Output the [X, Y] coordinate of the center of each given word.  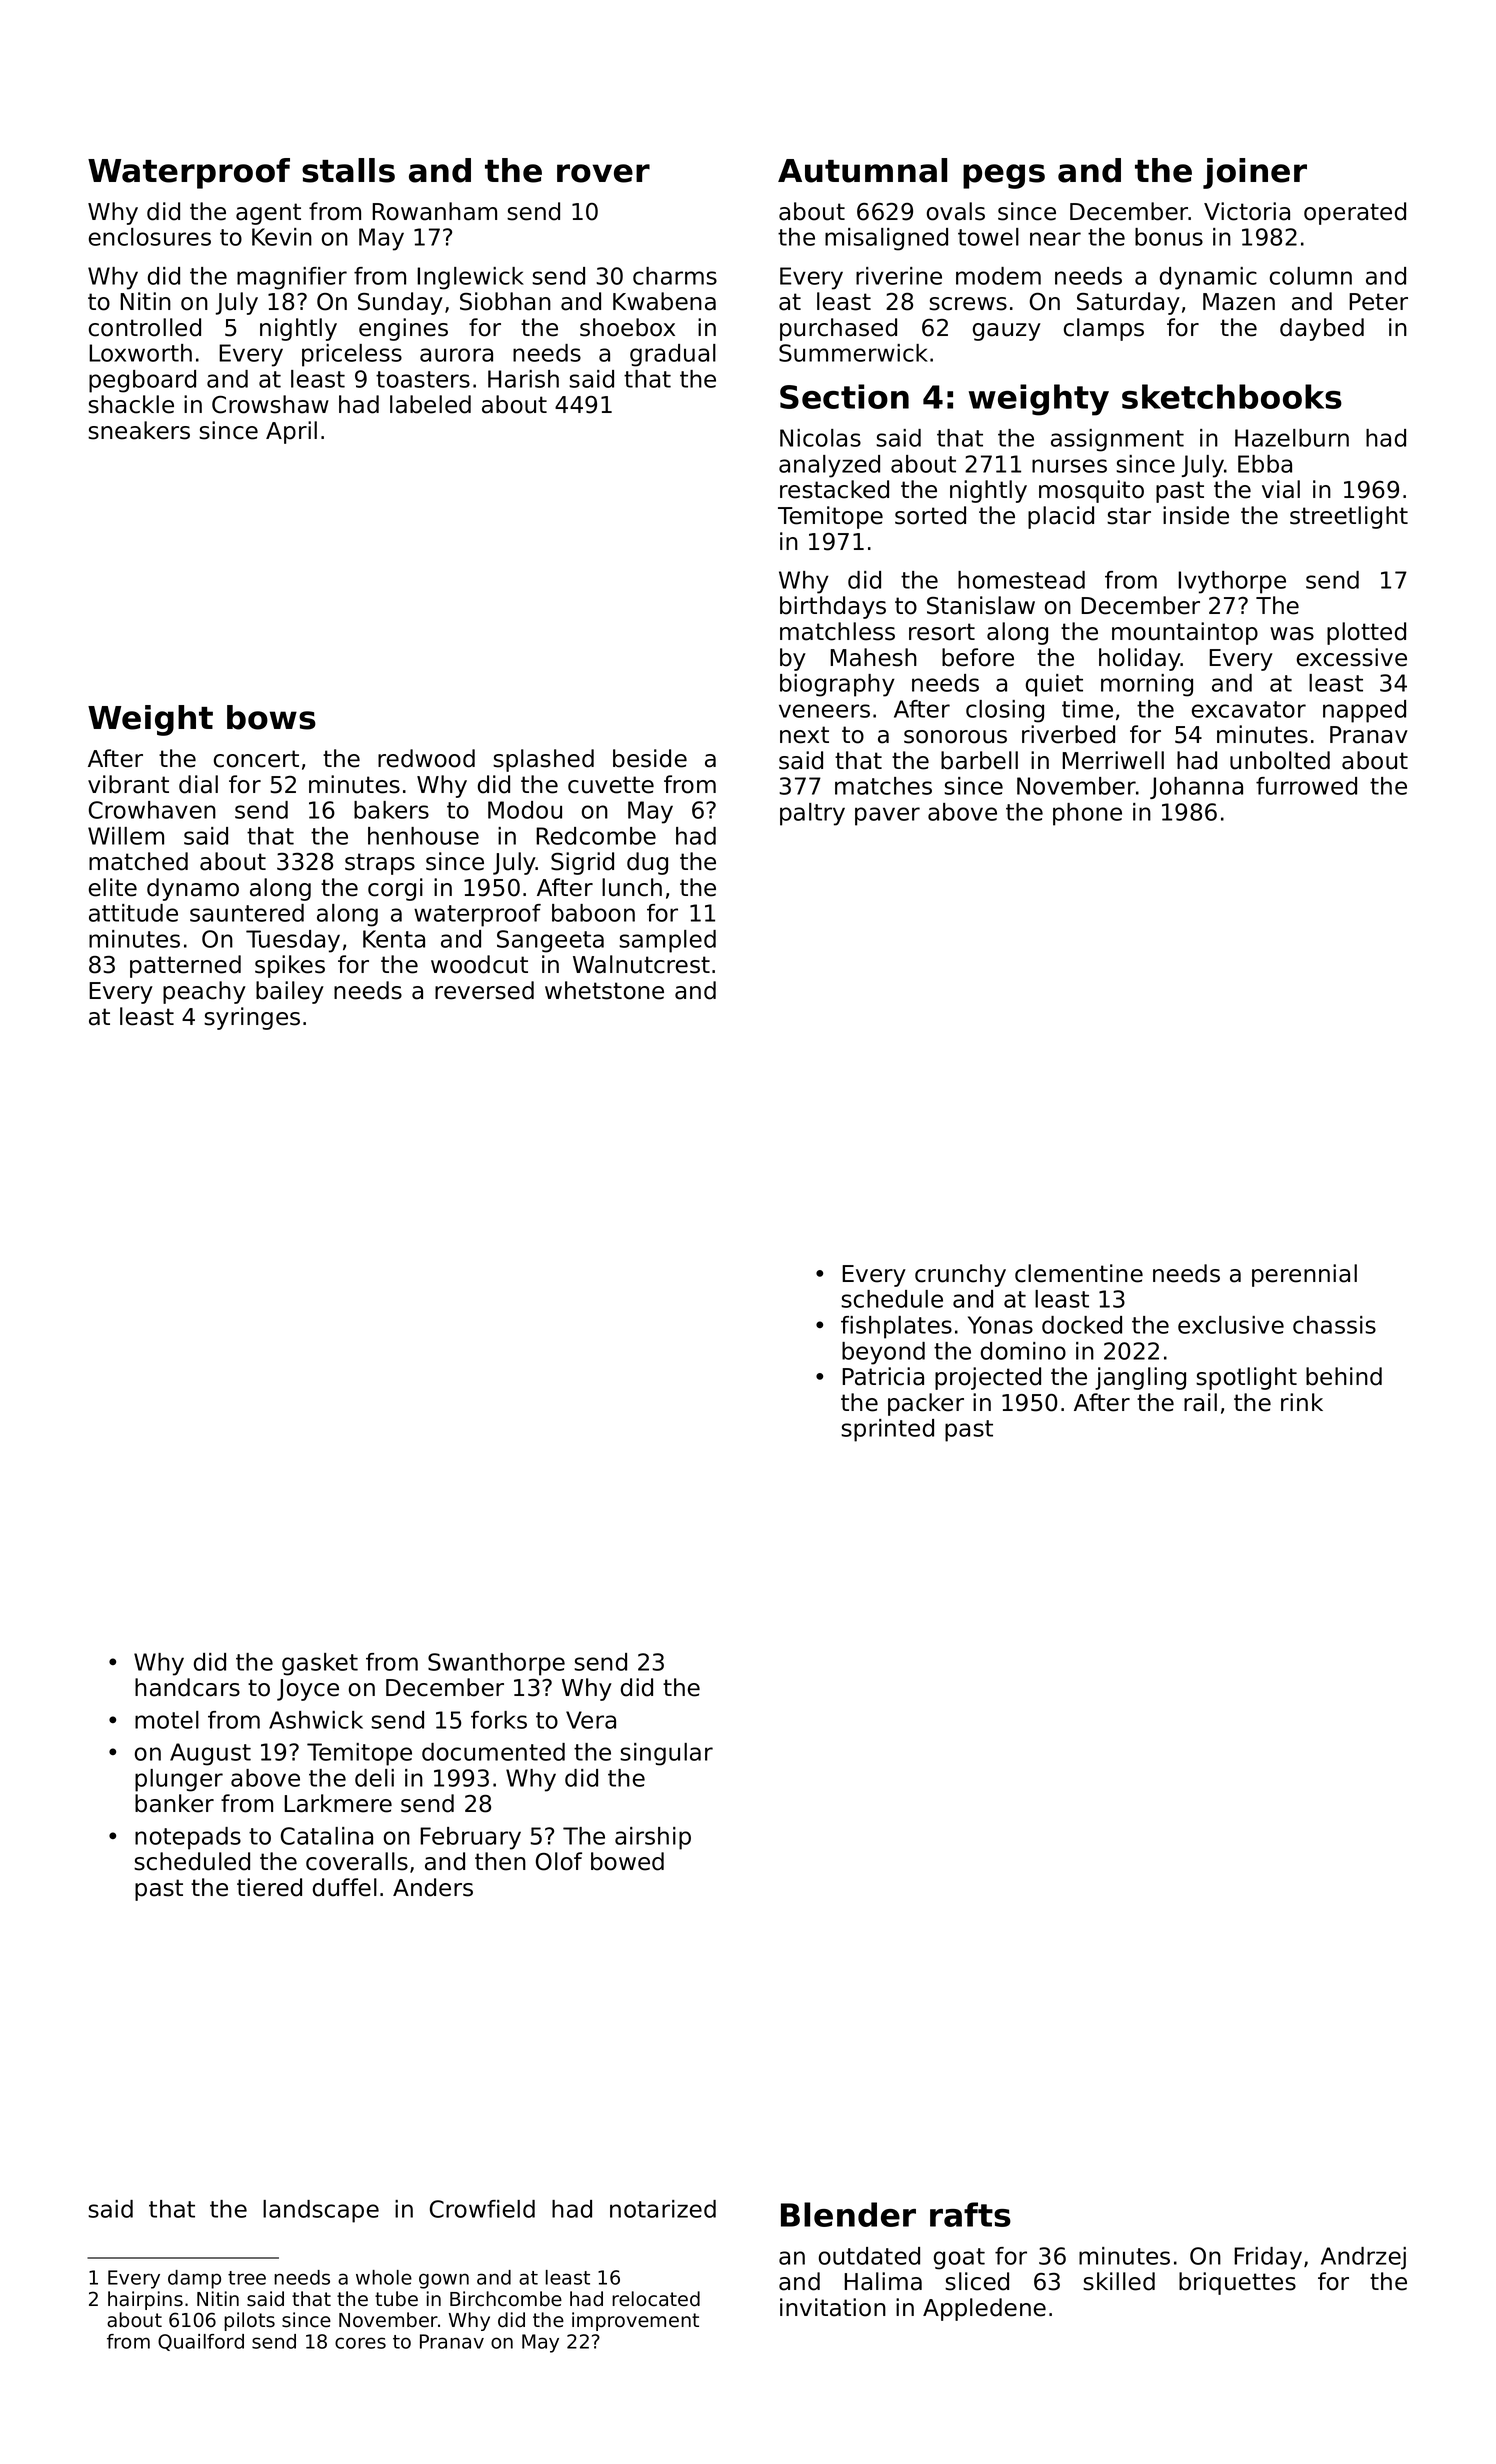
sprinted [887, 1430]
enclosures [150, 237]
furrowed [1306, 786]
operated [1355, 213]
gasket [320, 1664]
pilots [249, 2321]
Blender [848, 2214]
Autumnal [862, 170]
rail [1200, 1402]
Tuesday [293, 941]
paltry [812, 814]
